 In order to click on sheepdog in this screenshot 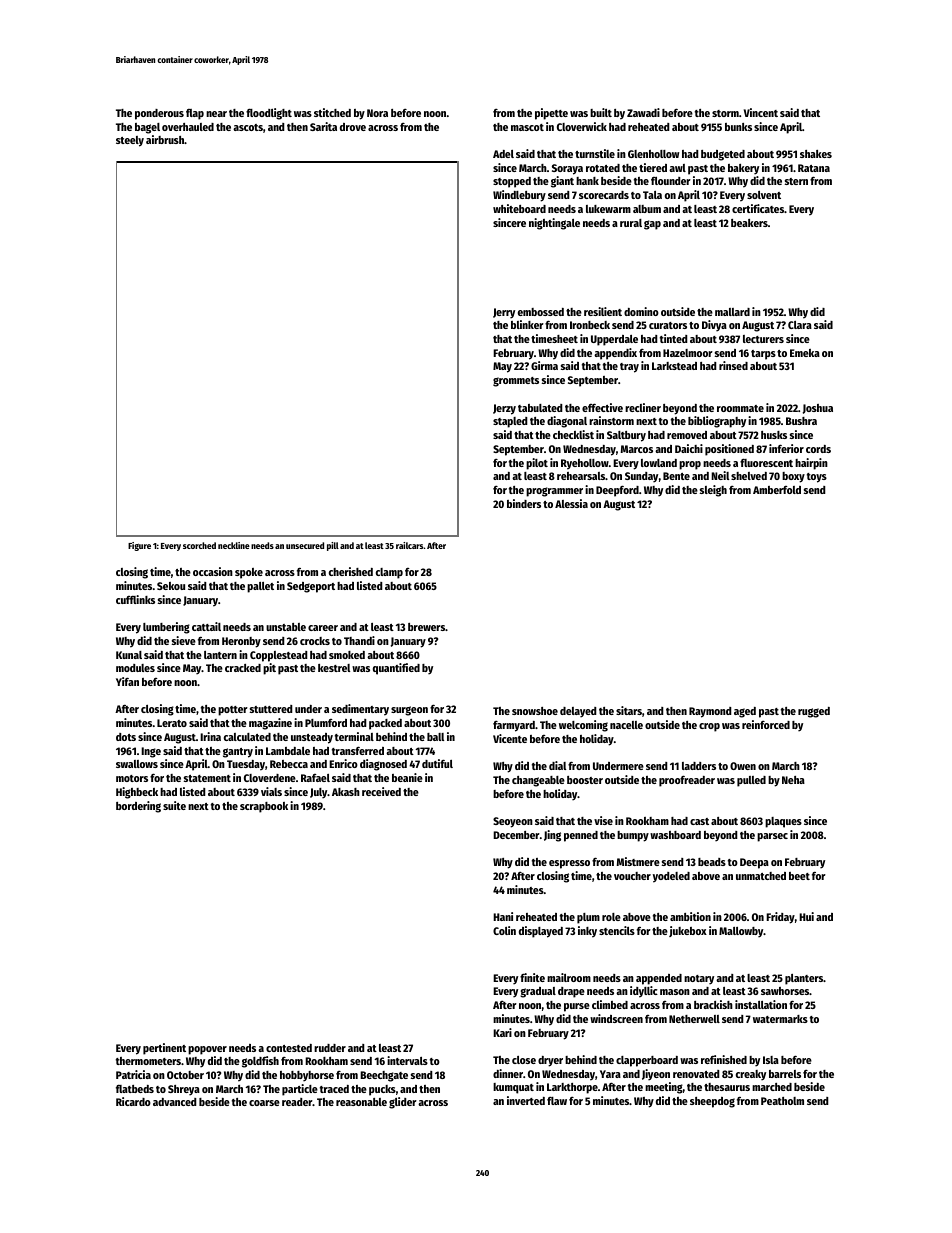, I will do `click(712, 1102)`.
